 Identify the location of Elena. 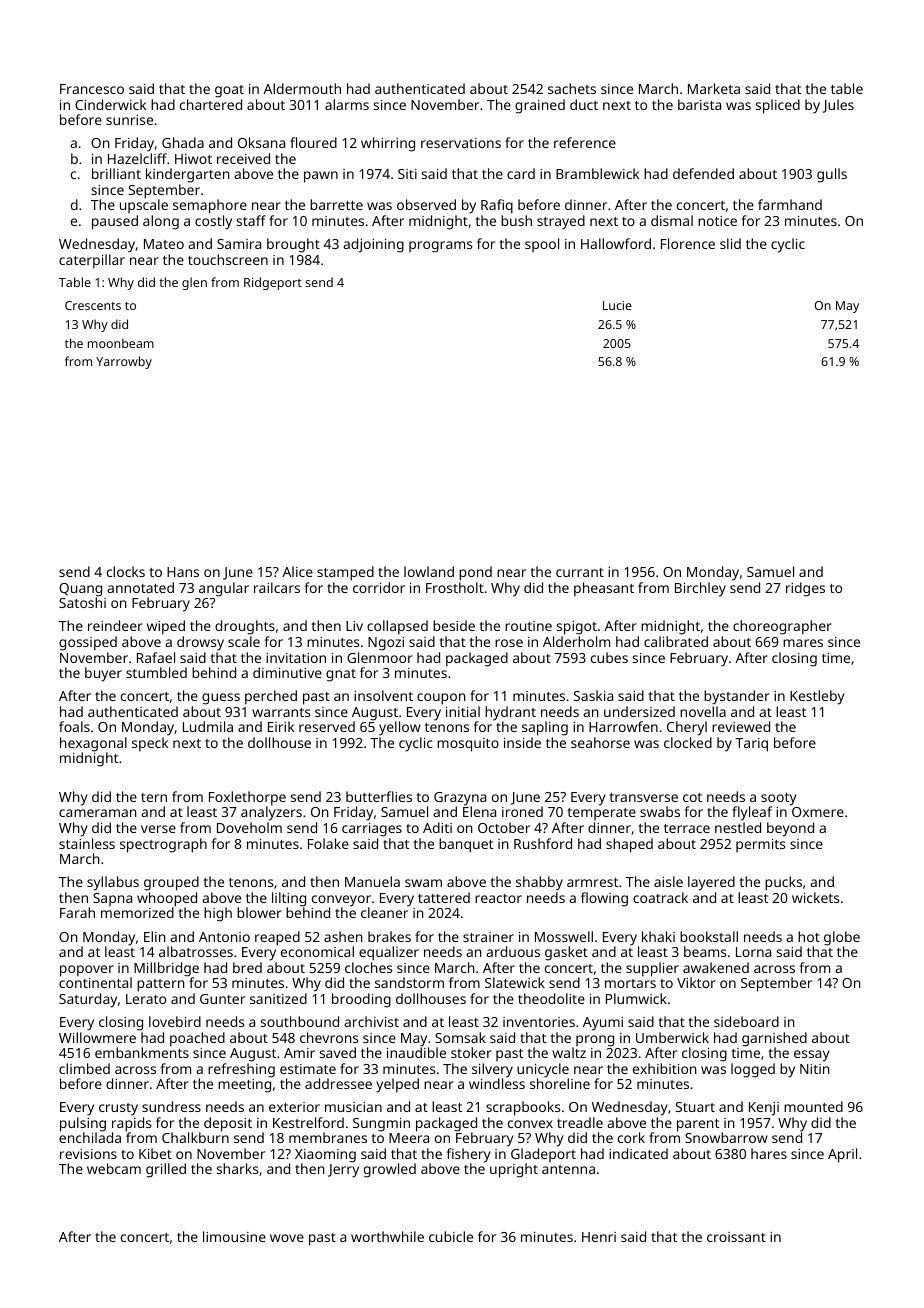
(479, 812).
